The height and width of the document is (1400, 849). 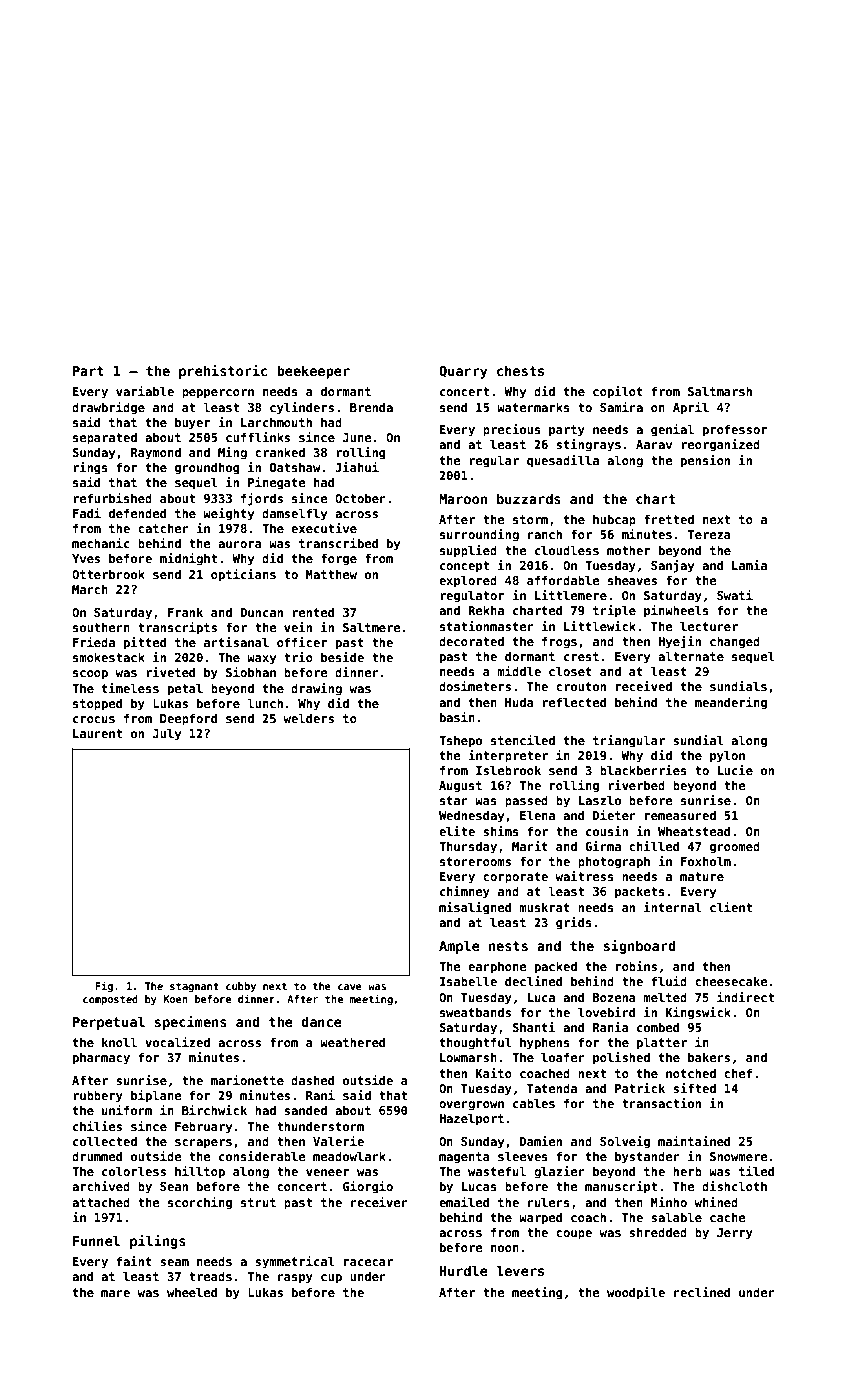 I want to click on triangular, so click(x=629, y=741).
